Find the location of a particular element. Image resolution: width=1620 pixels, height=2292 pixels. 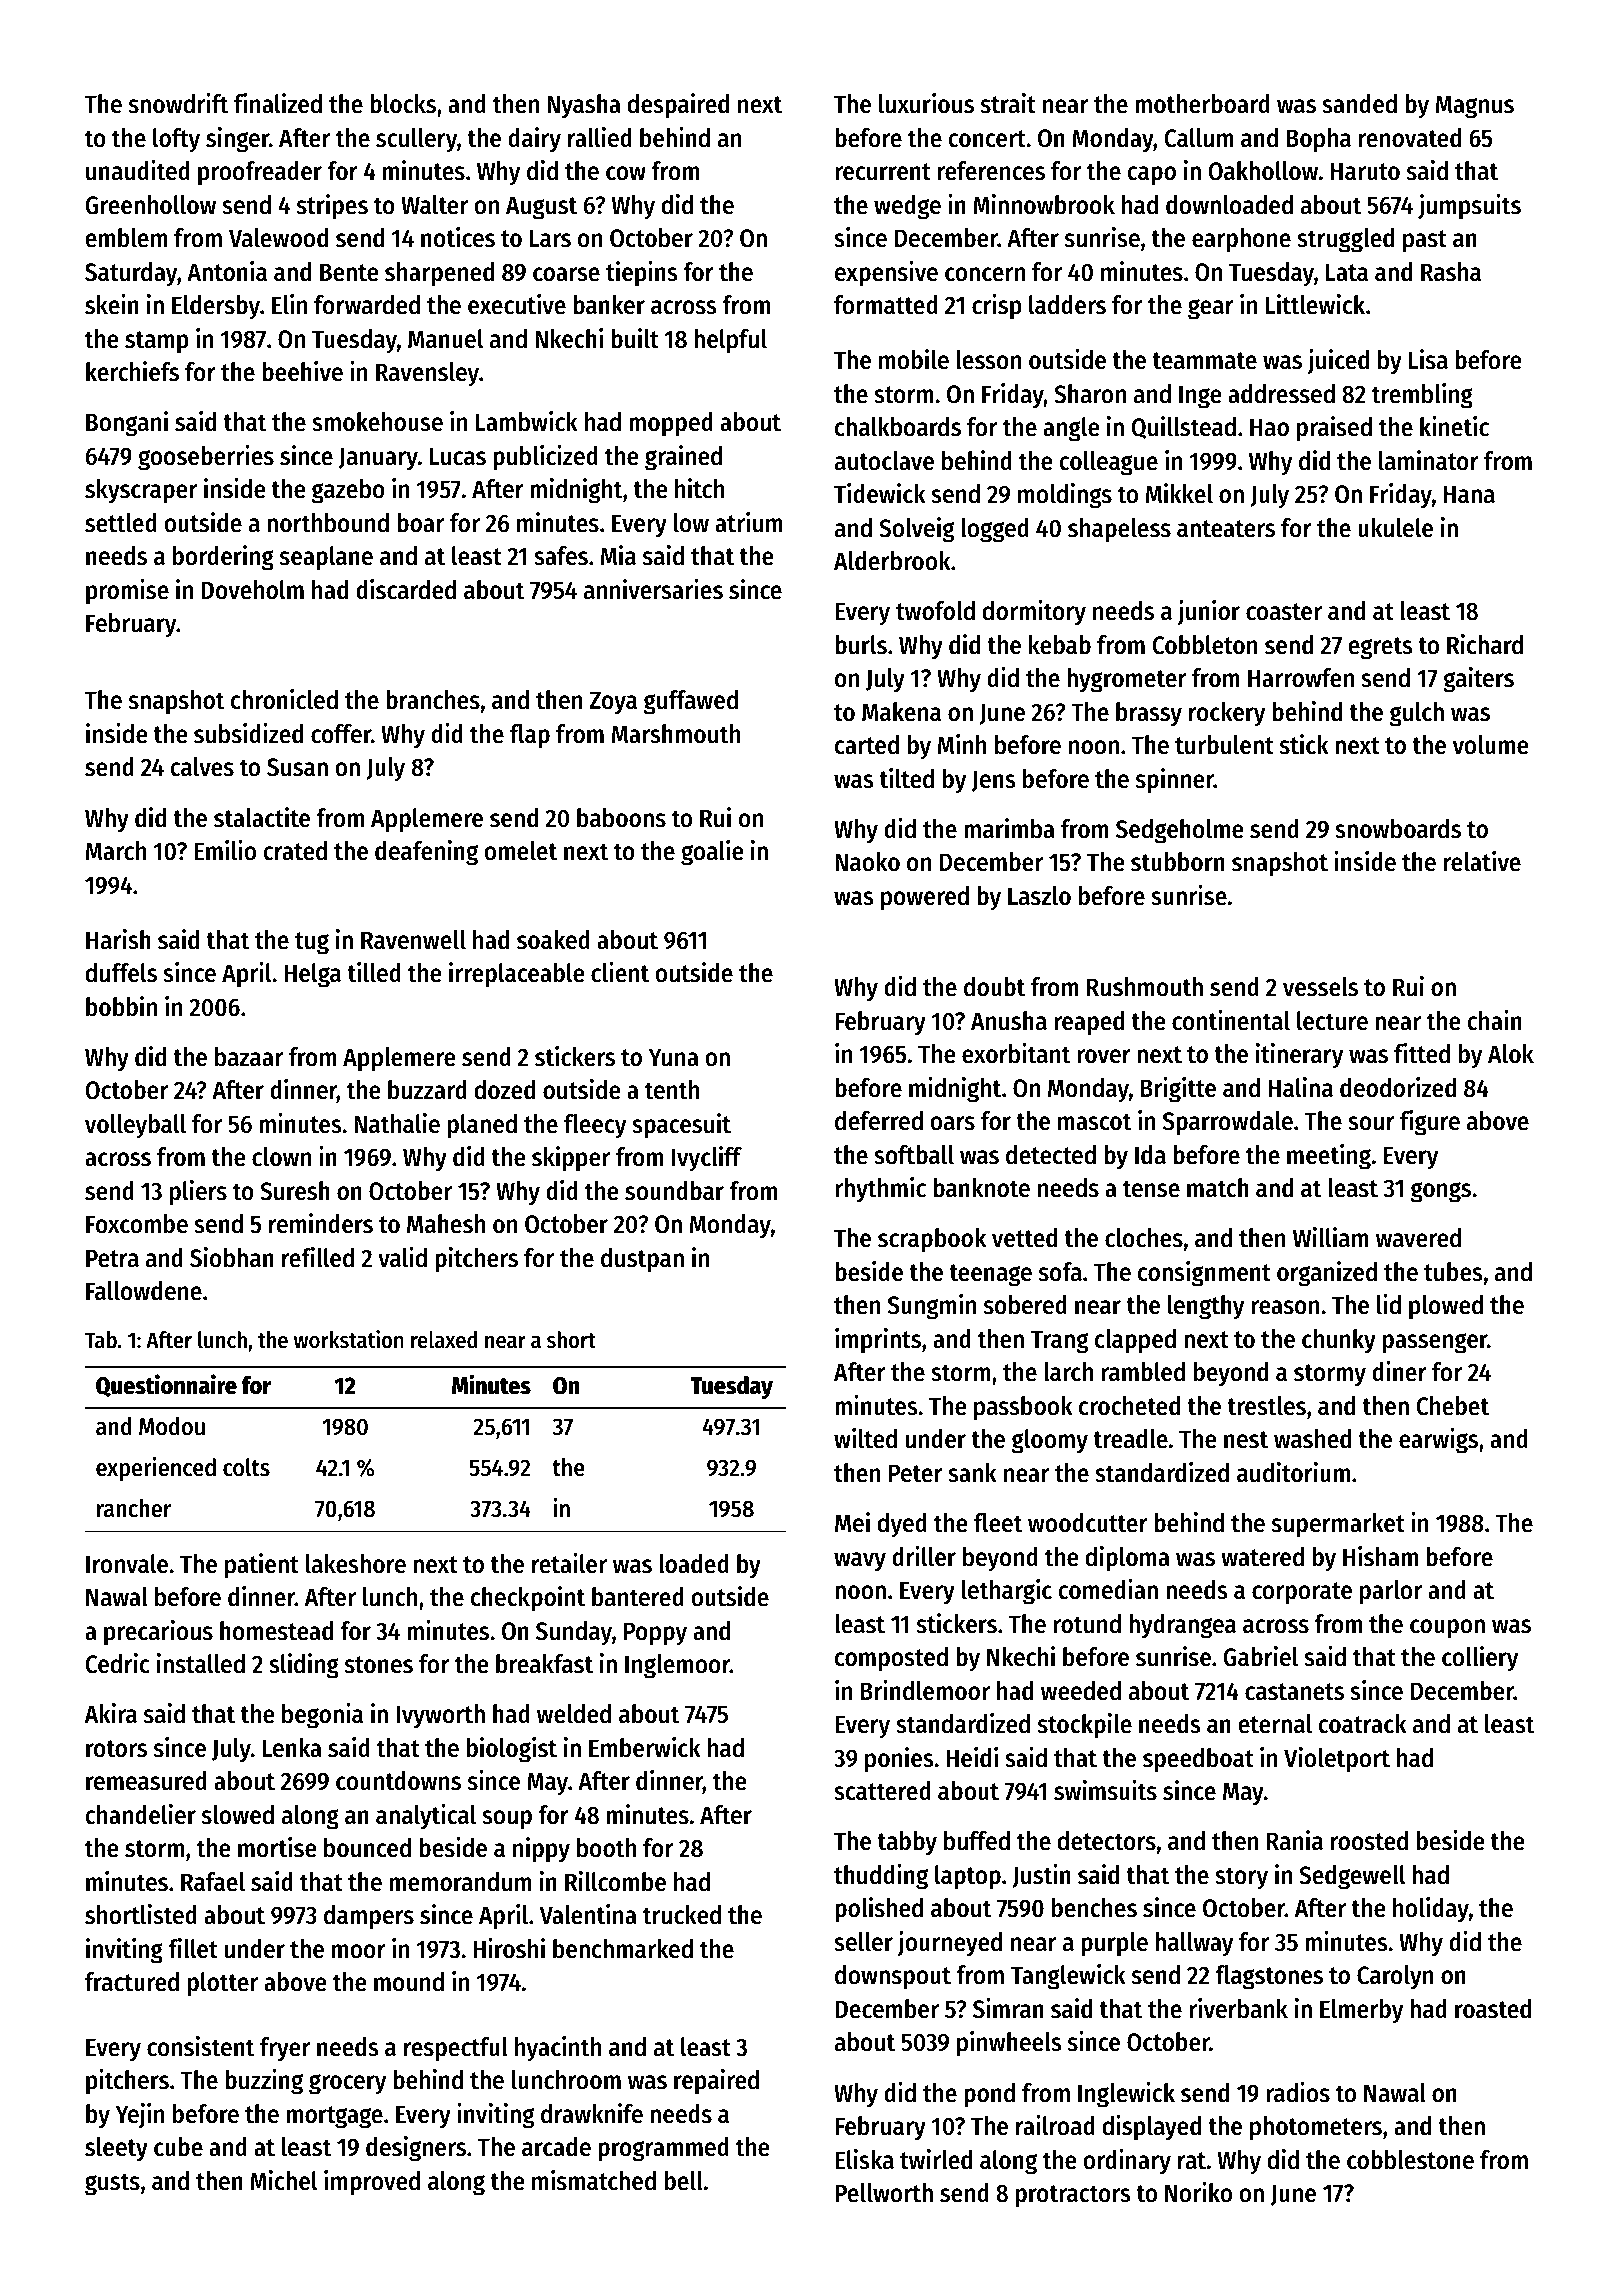

Emilio is located at coordinates (225, 850).
